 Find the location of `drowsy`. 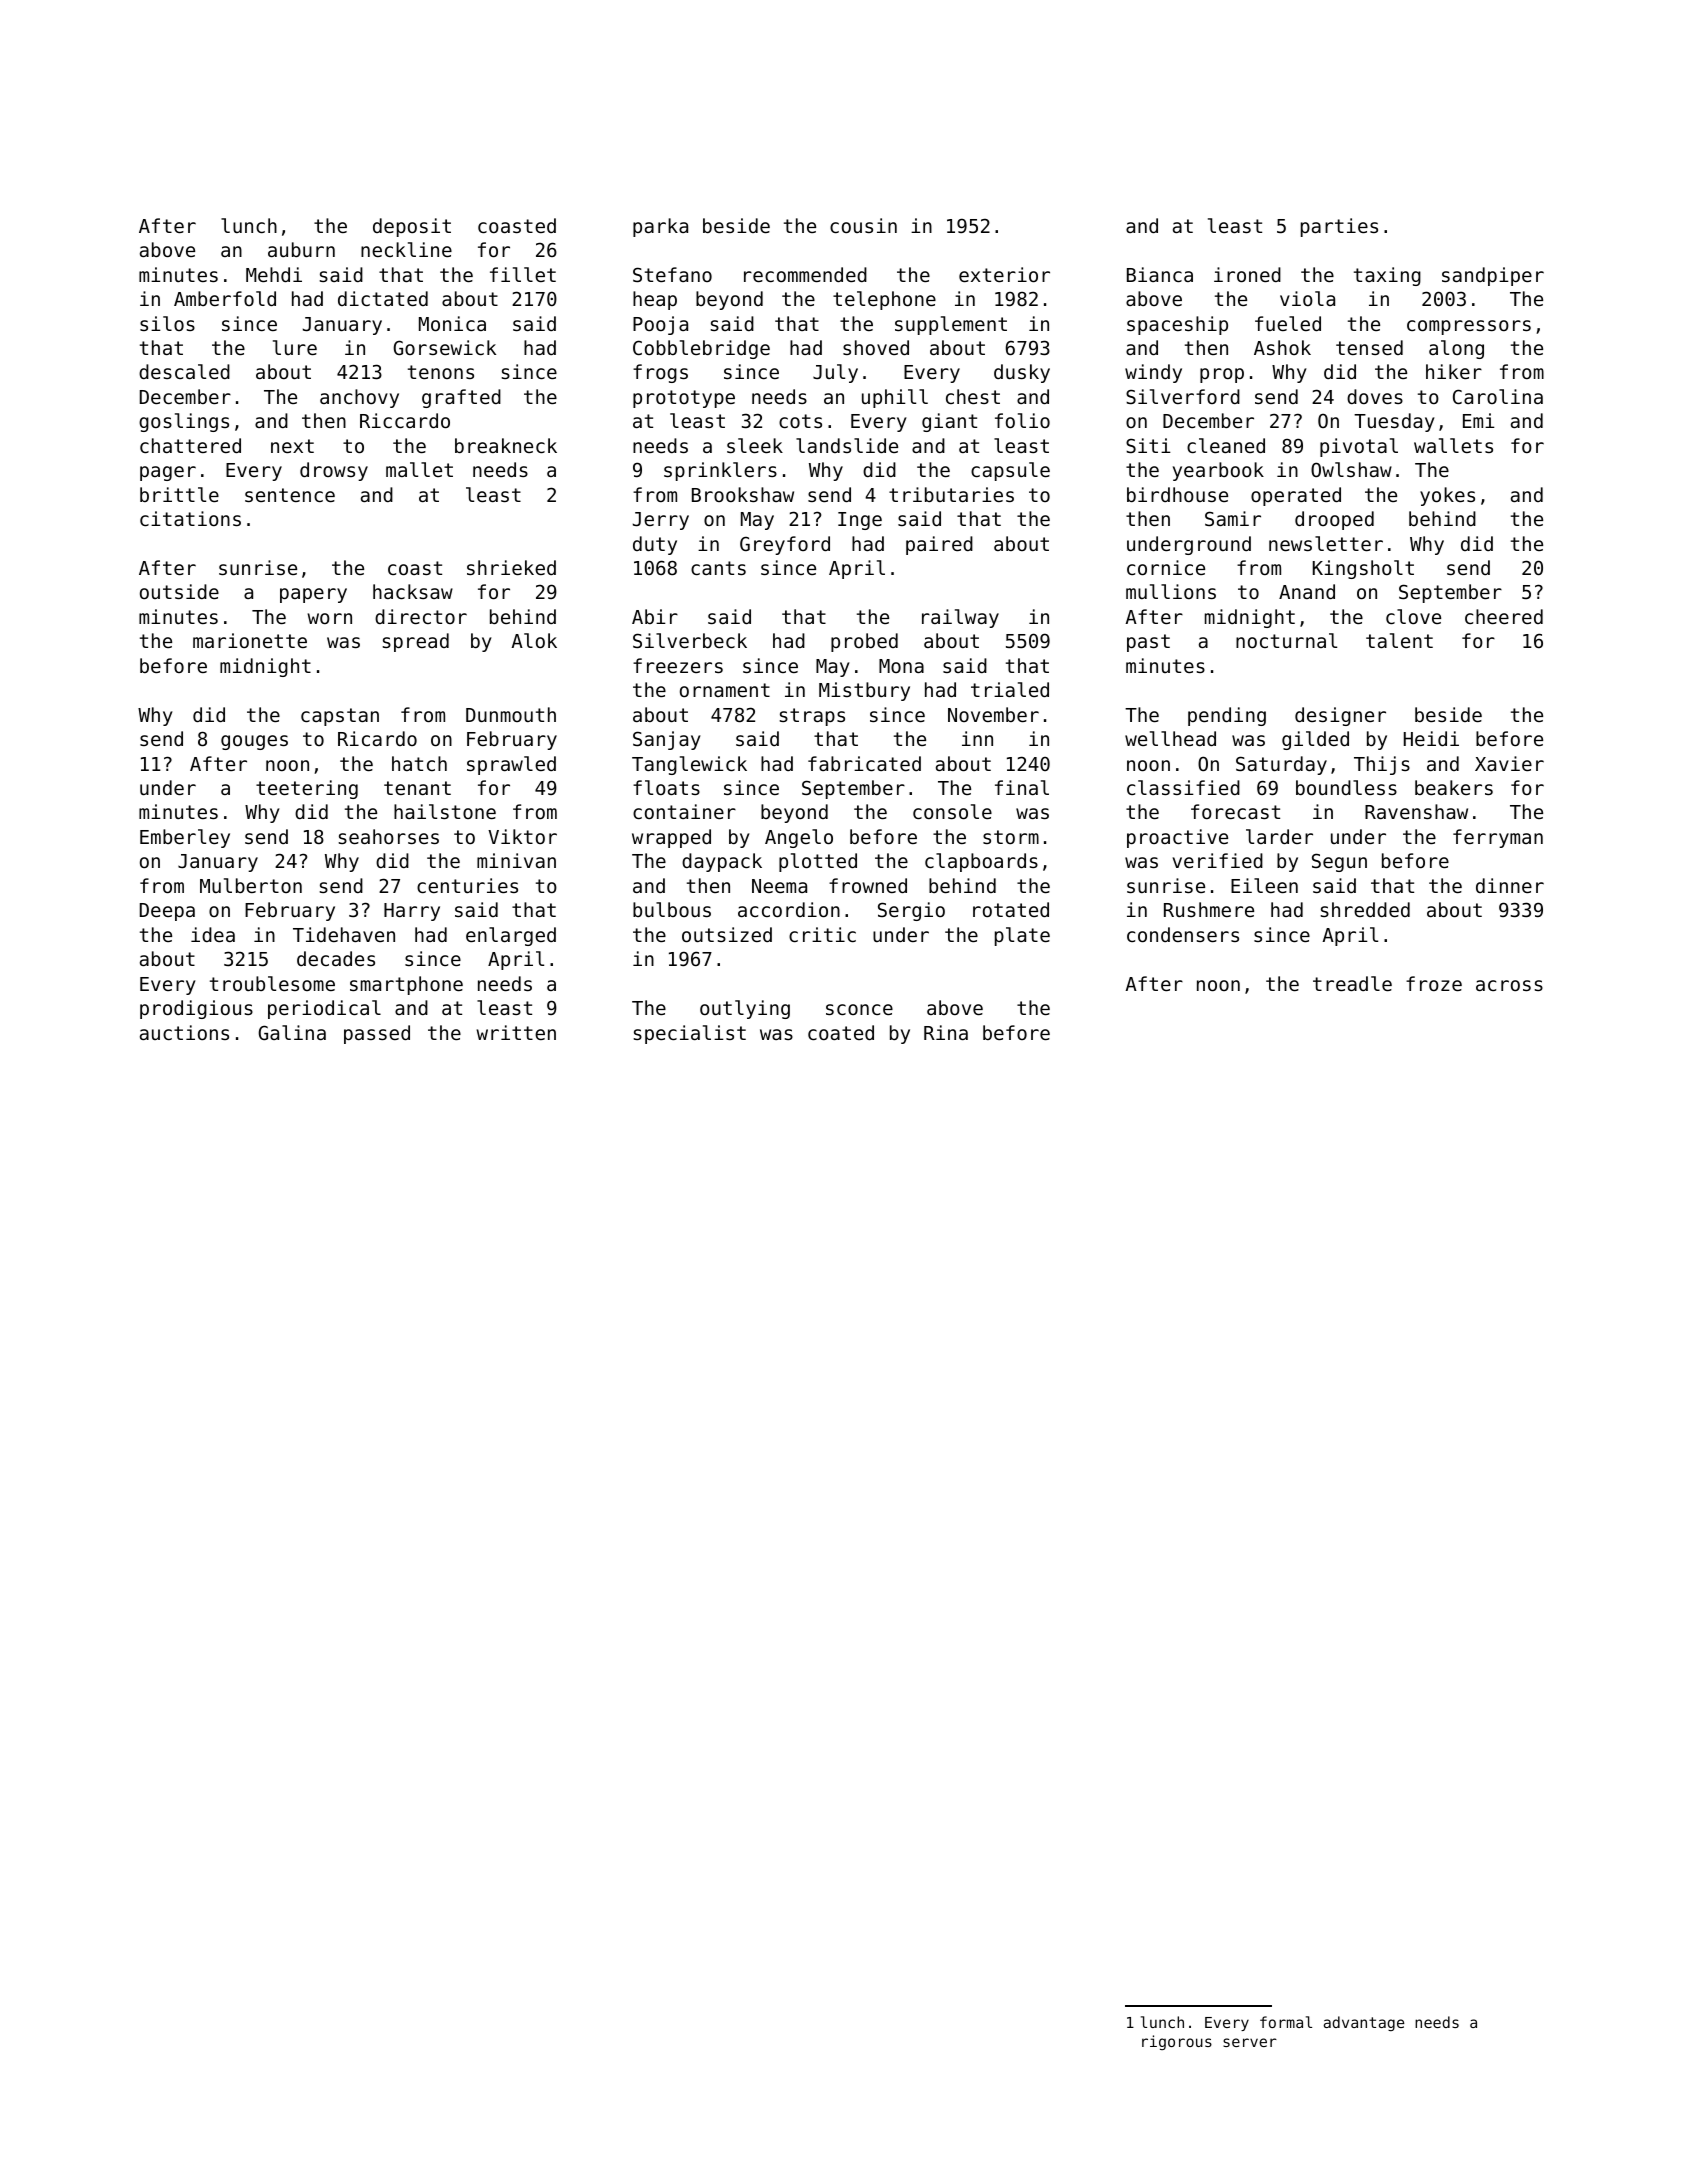

drowsy is located at coordinates (334, 471).
